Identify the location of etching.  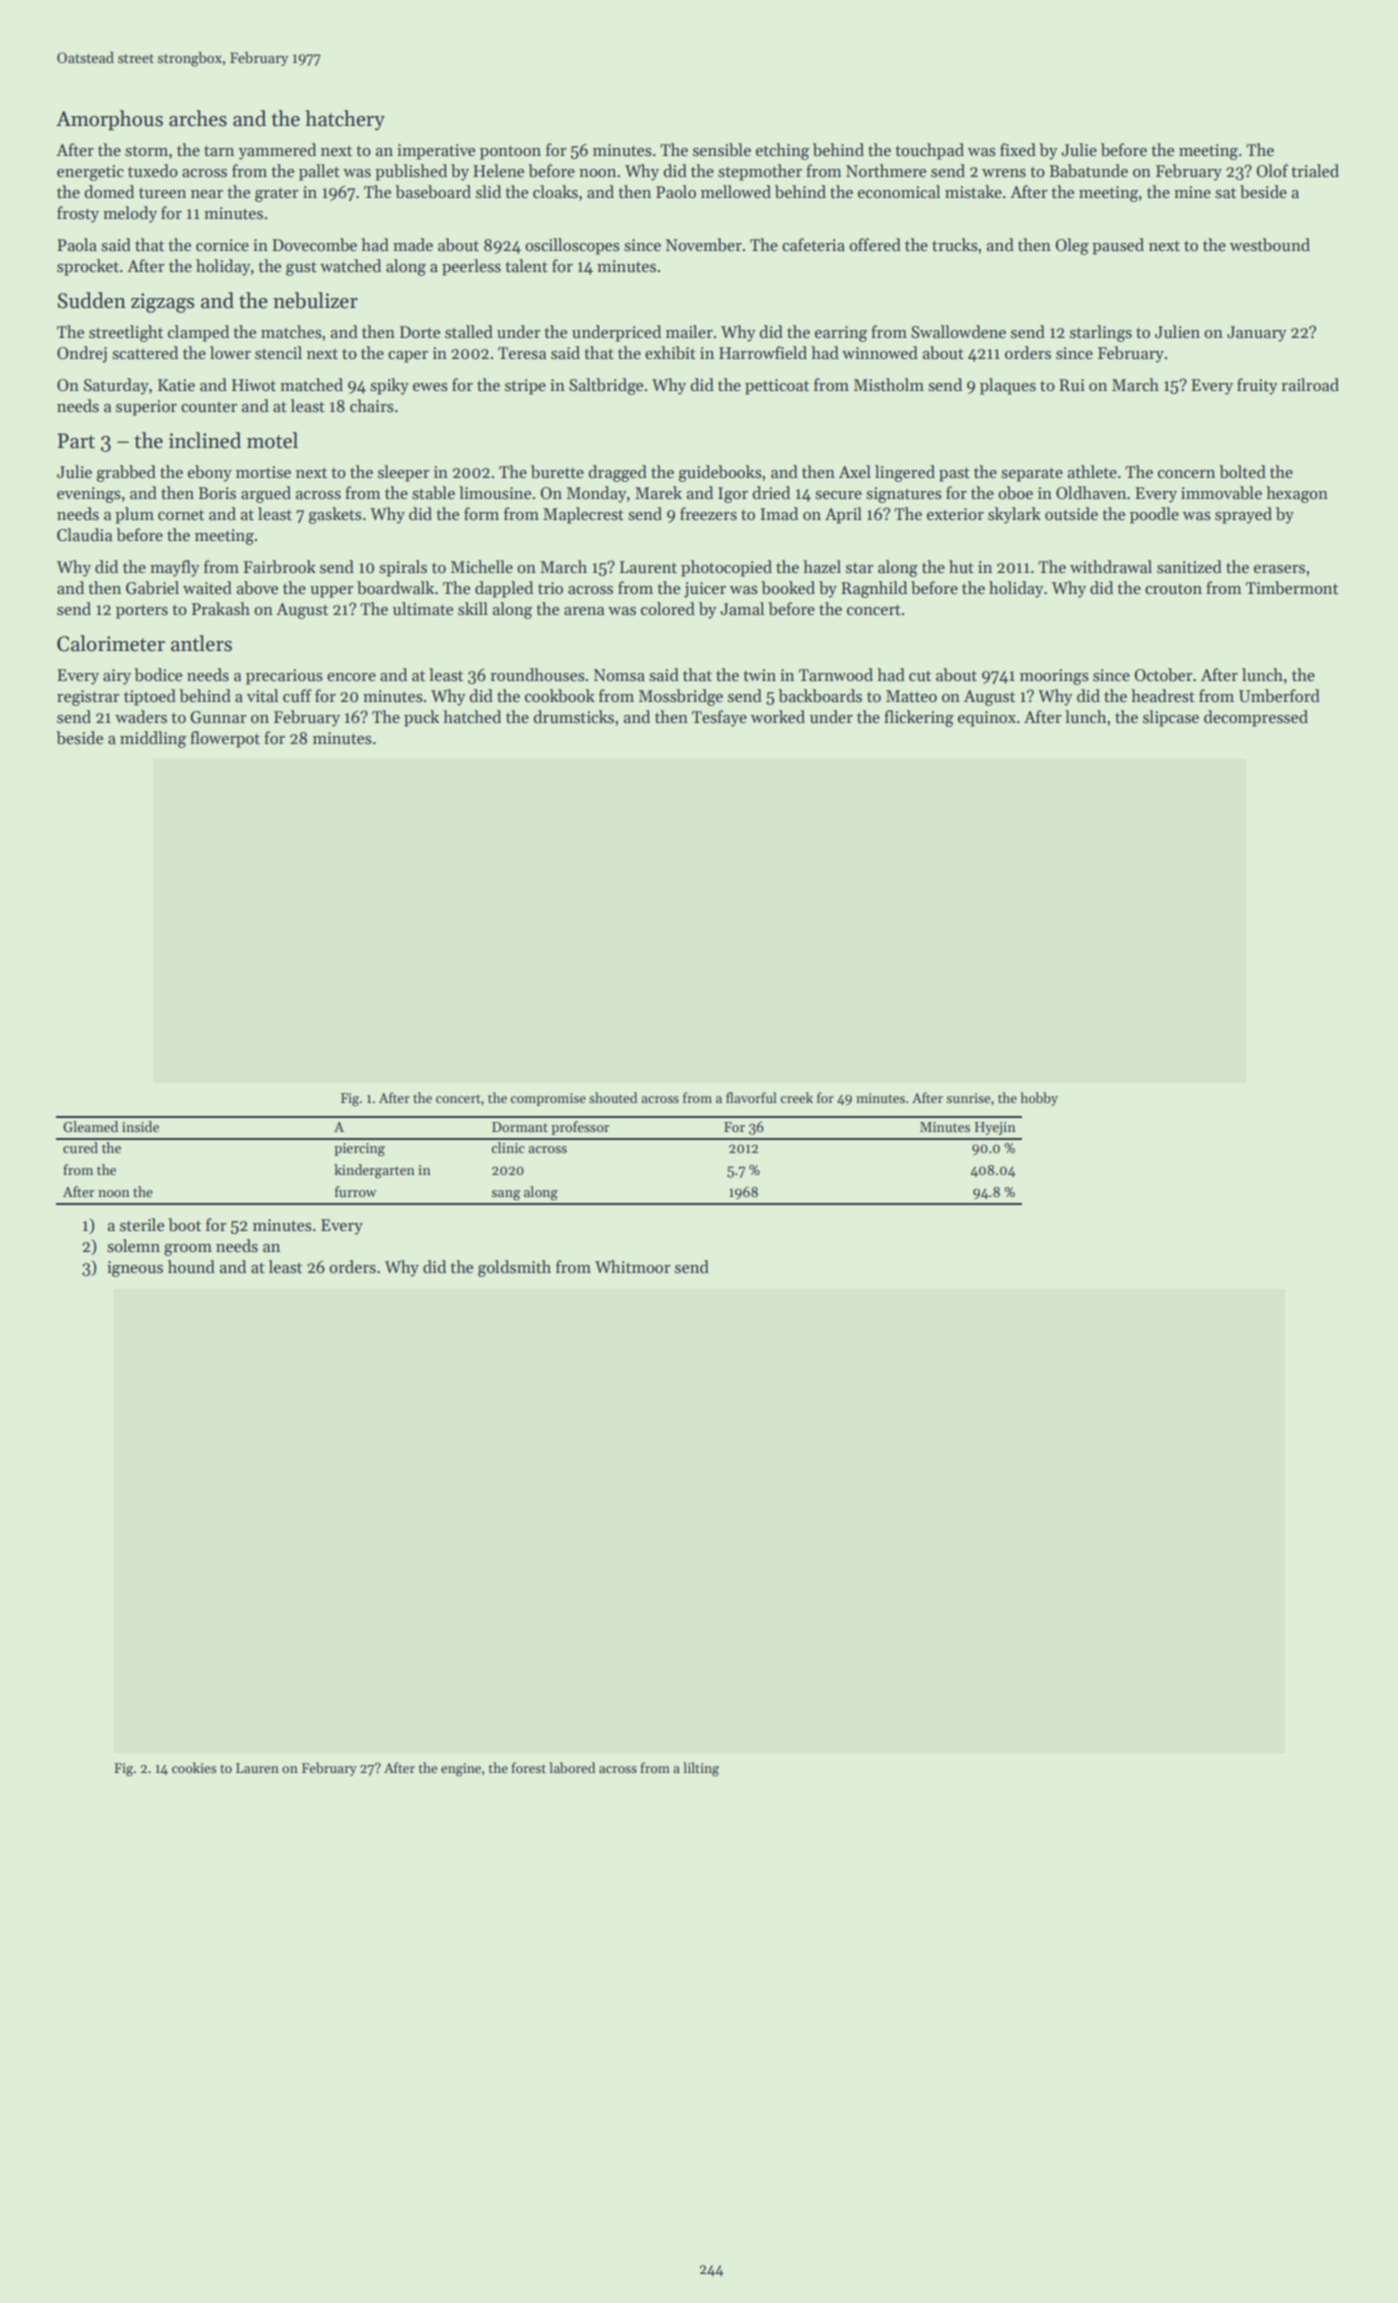
(782, 151).
